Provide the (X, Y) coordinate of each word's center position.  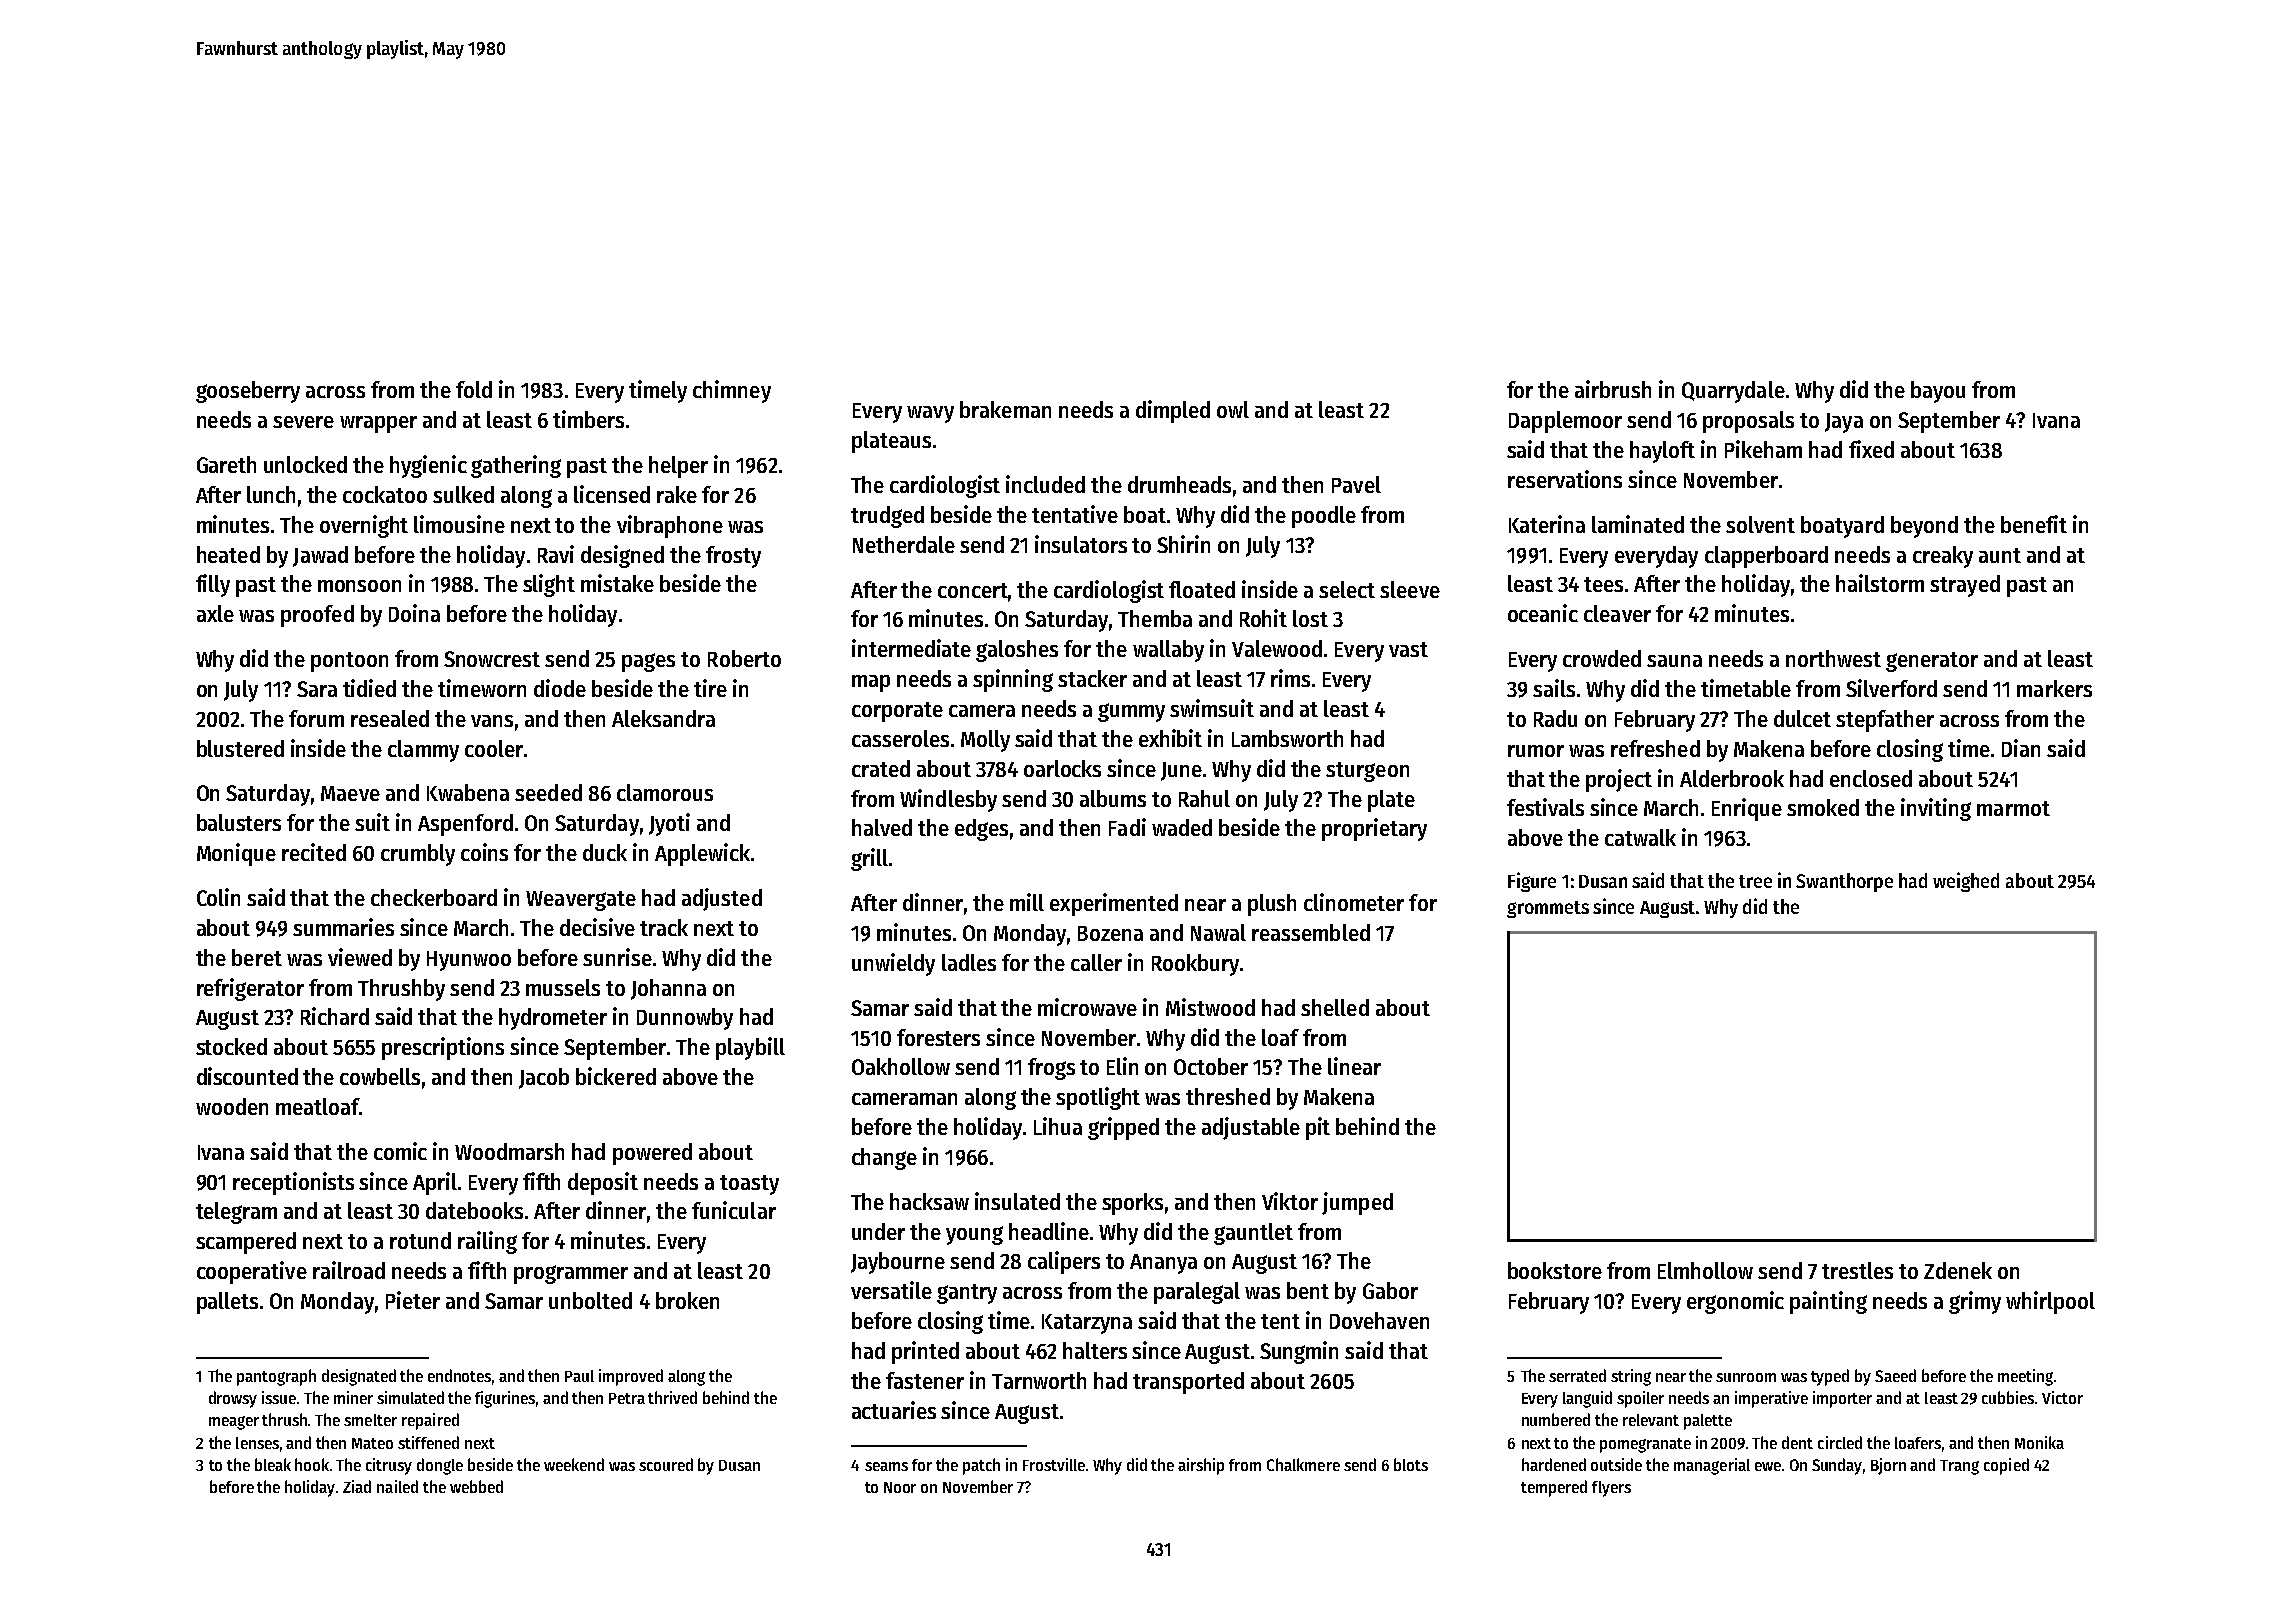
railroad (349, 1270)
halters (1095, 1350)
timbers (588, 419)
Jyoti (669, 824)
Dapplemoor (1565, 422)
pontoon (349, 662)
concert (973, 591)
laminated (1638, 524)
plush (1272, 905)
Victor (2062, 1397)
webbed (476, 1486)
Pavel (1356, 484)
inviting (1936, 809)
